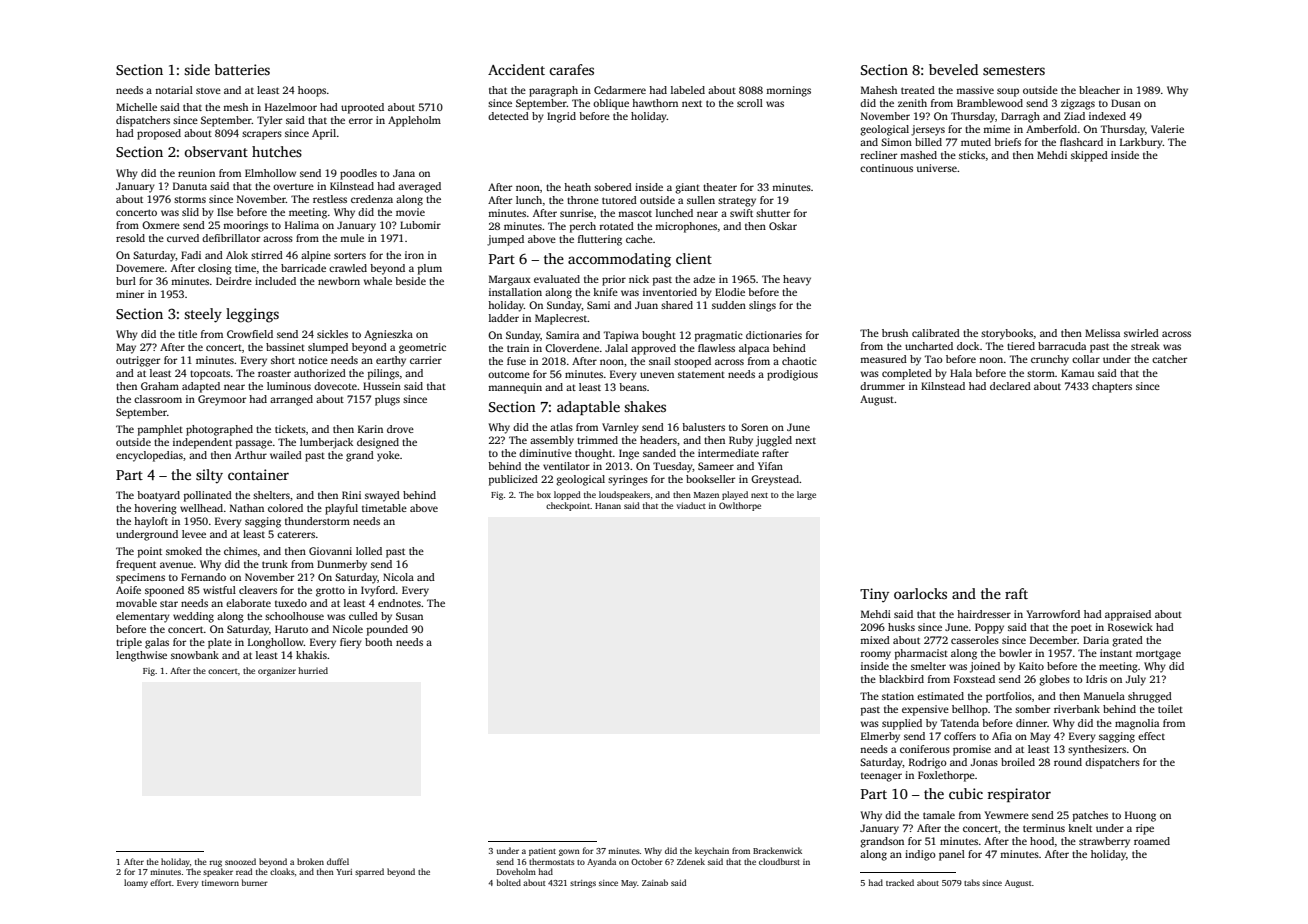 Image resolution: width=1308 pixels, height=924 pixels. What do you see at coordinates (953, 69) in the screenshot?
I see `beveled` at bounding box center [953, 69].
